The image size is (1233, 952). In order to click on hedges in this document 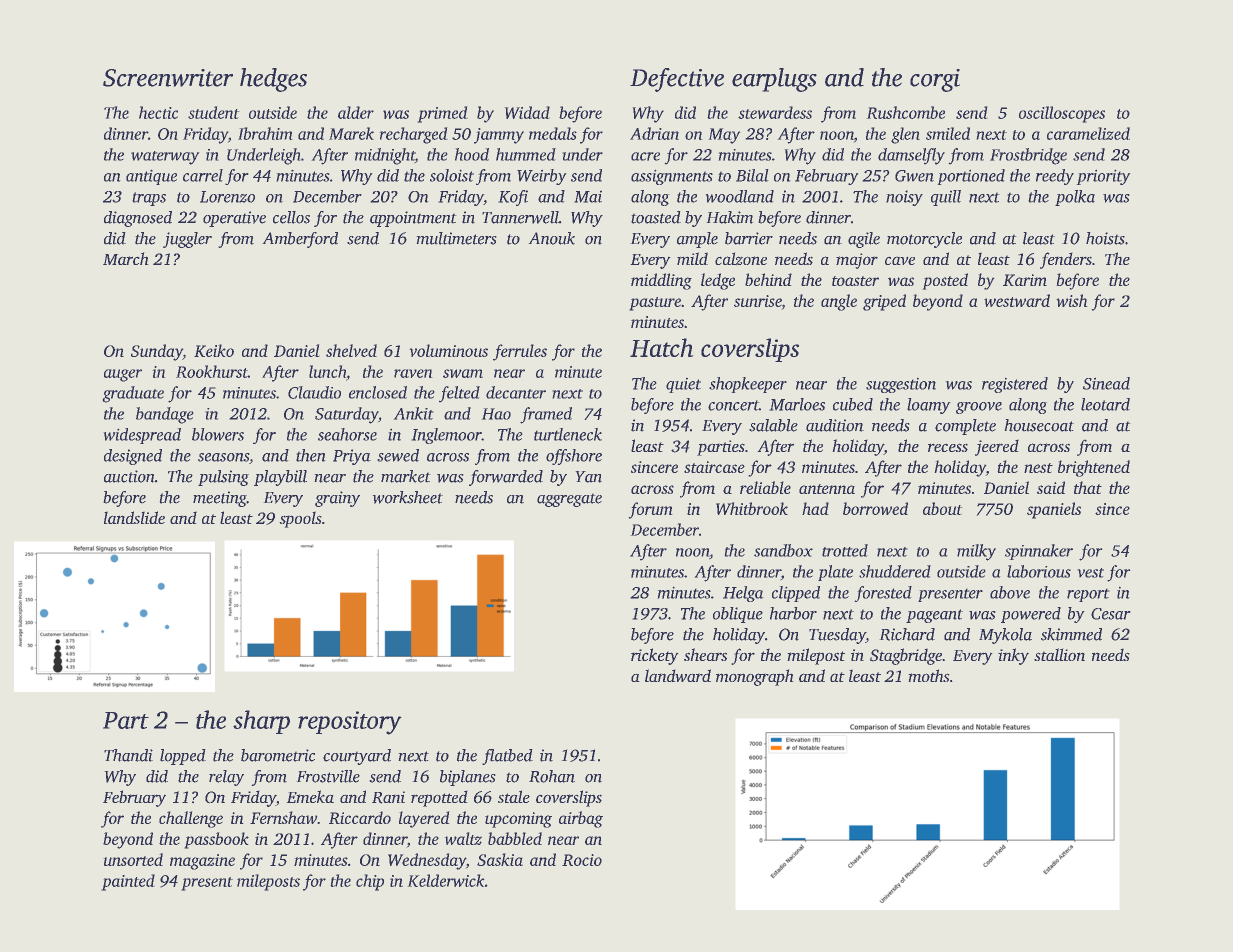, I will do `click(273, 80)`.
